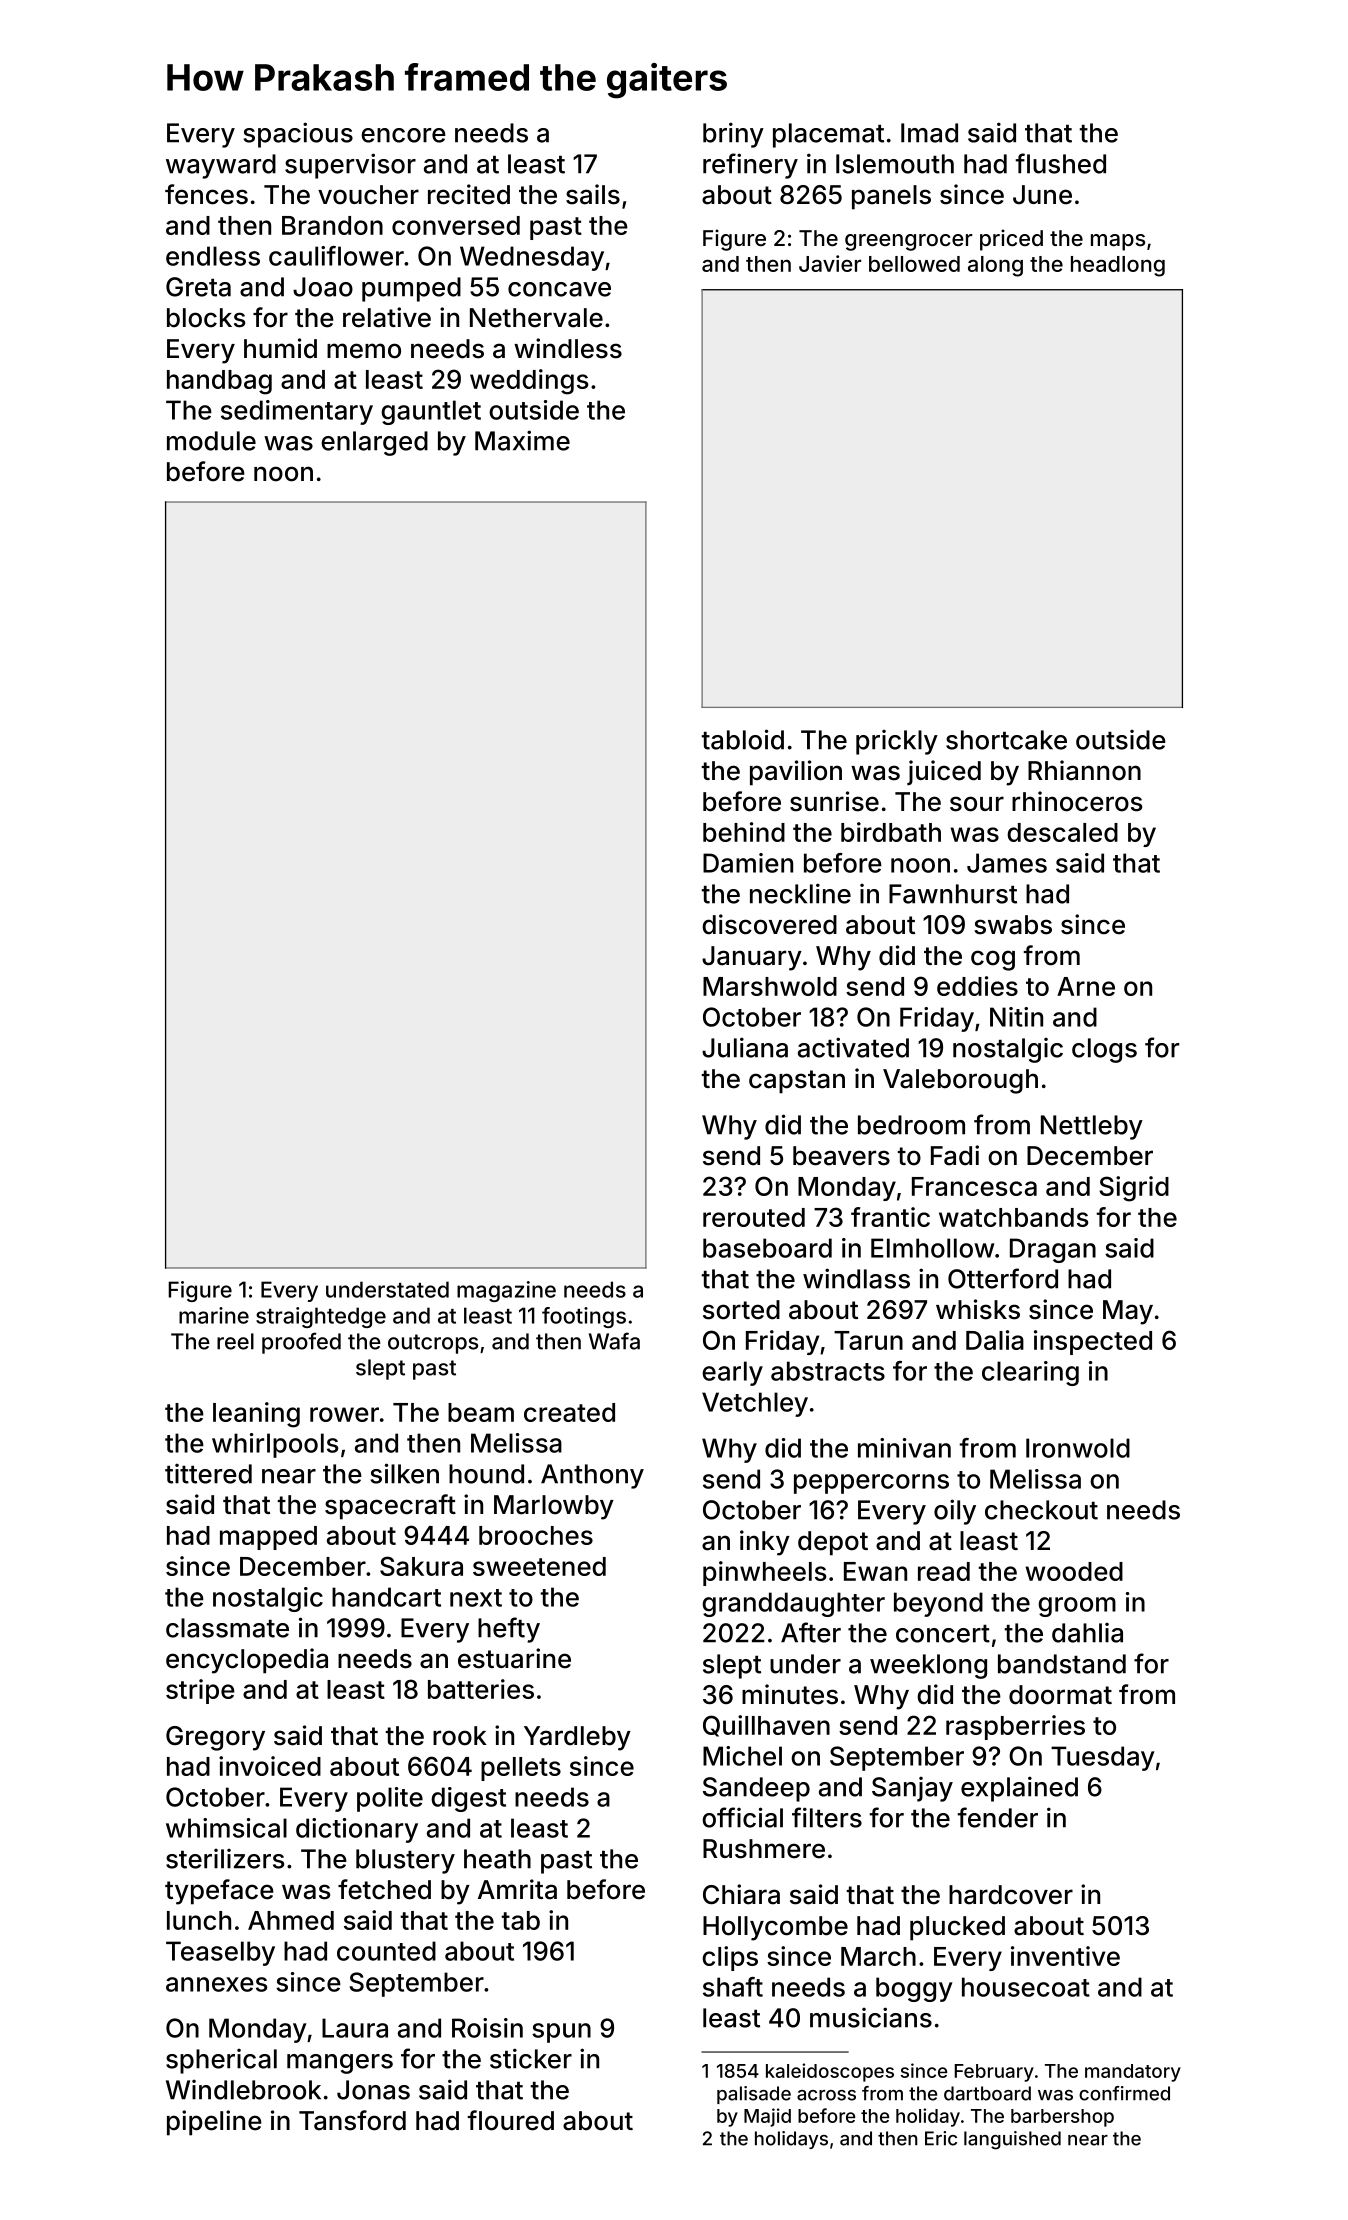 This screenshot has width=1348, height=2220. Describe the element at coordinates (217, 1984) in the screenshot. I see `annexes` at that location.
